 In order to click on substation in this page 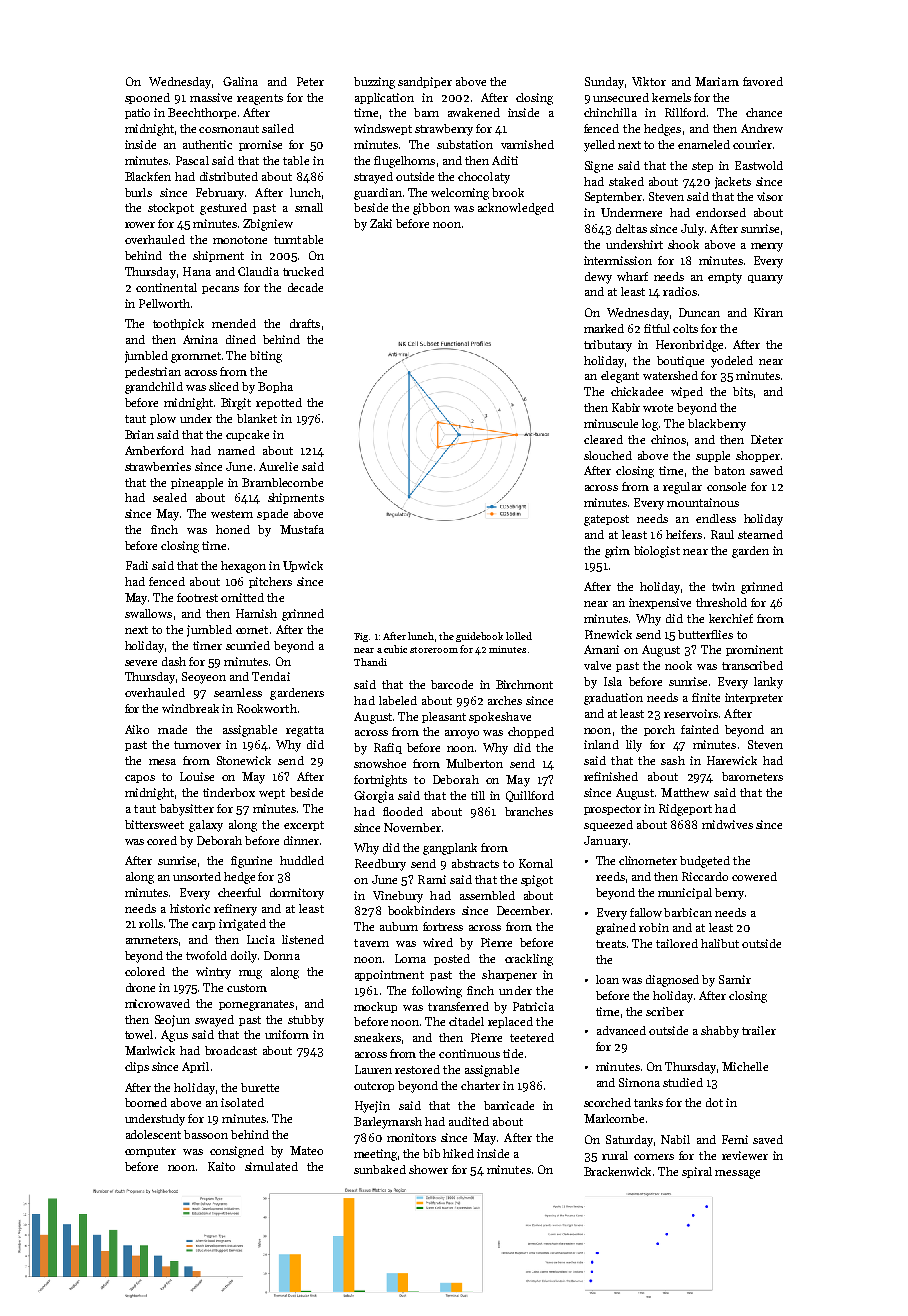, I will do `click(465, 144)`.
